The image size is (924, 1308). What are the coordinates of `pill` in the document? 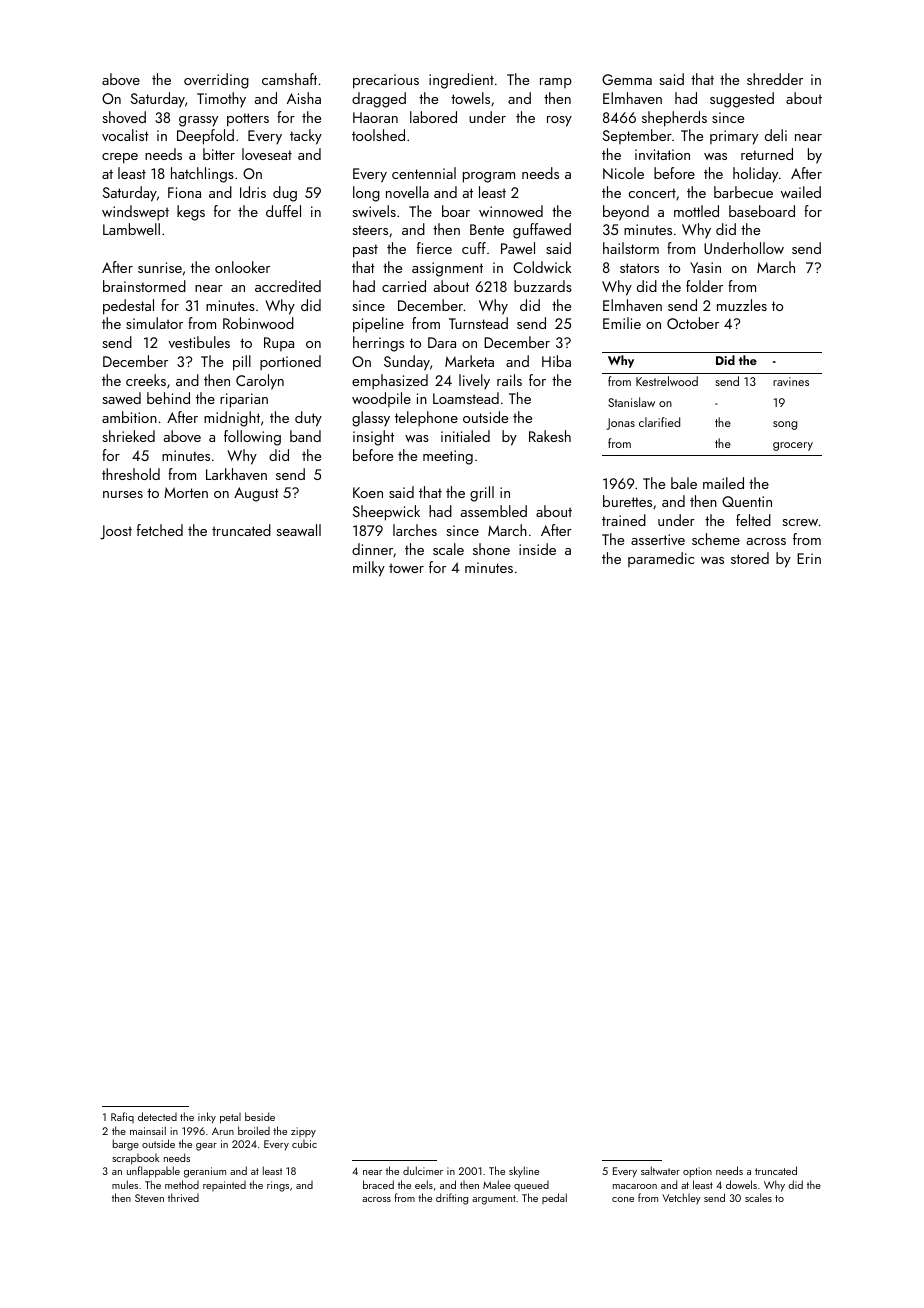 It's located at (242, 363).
